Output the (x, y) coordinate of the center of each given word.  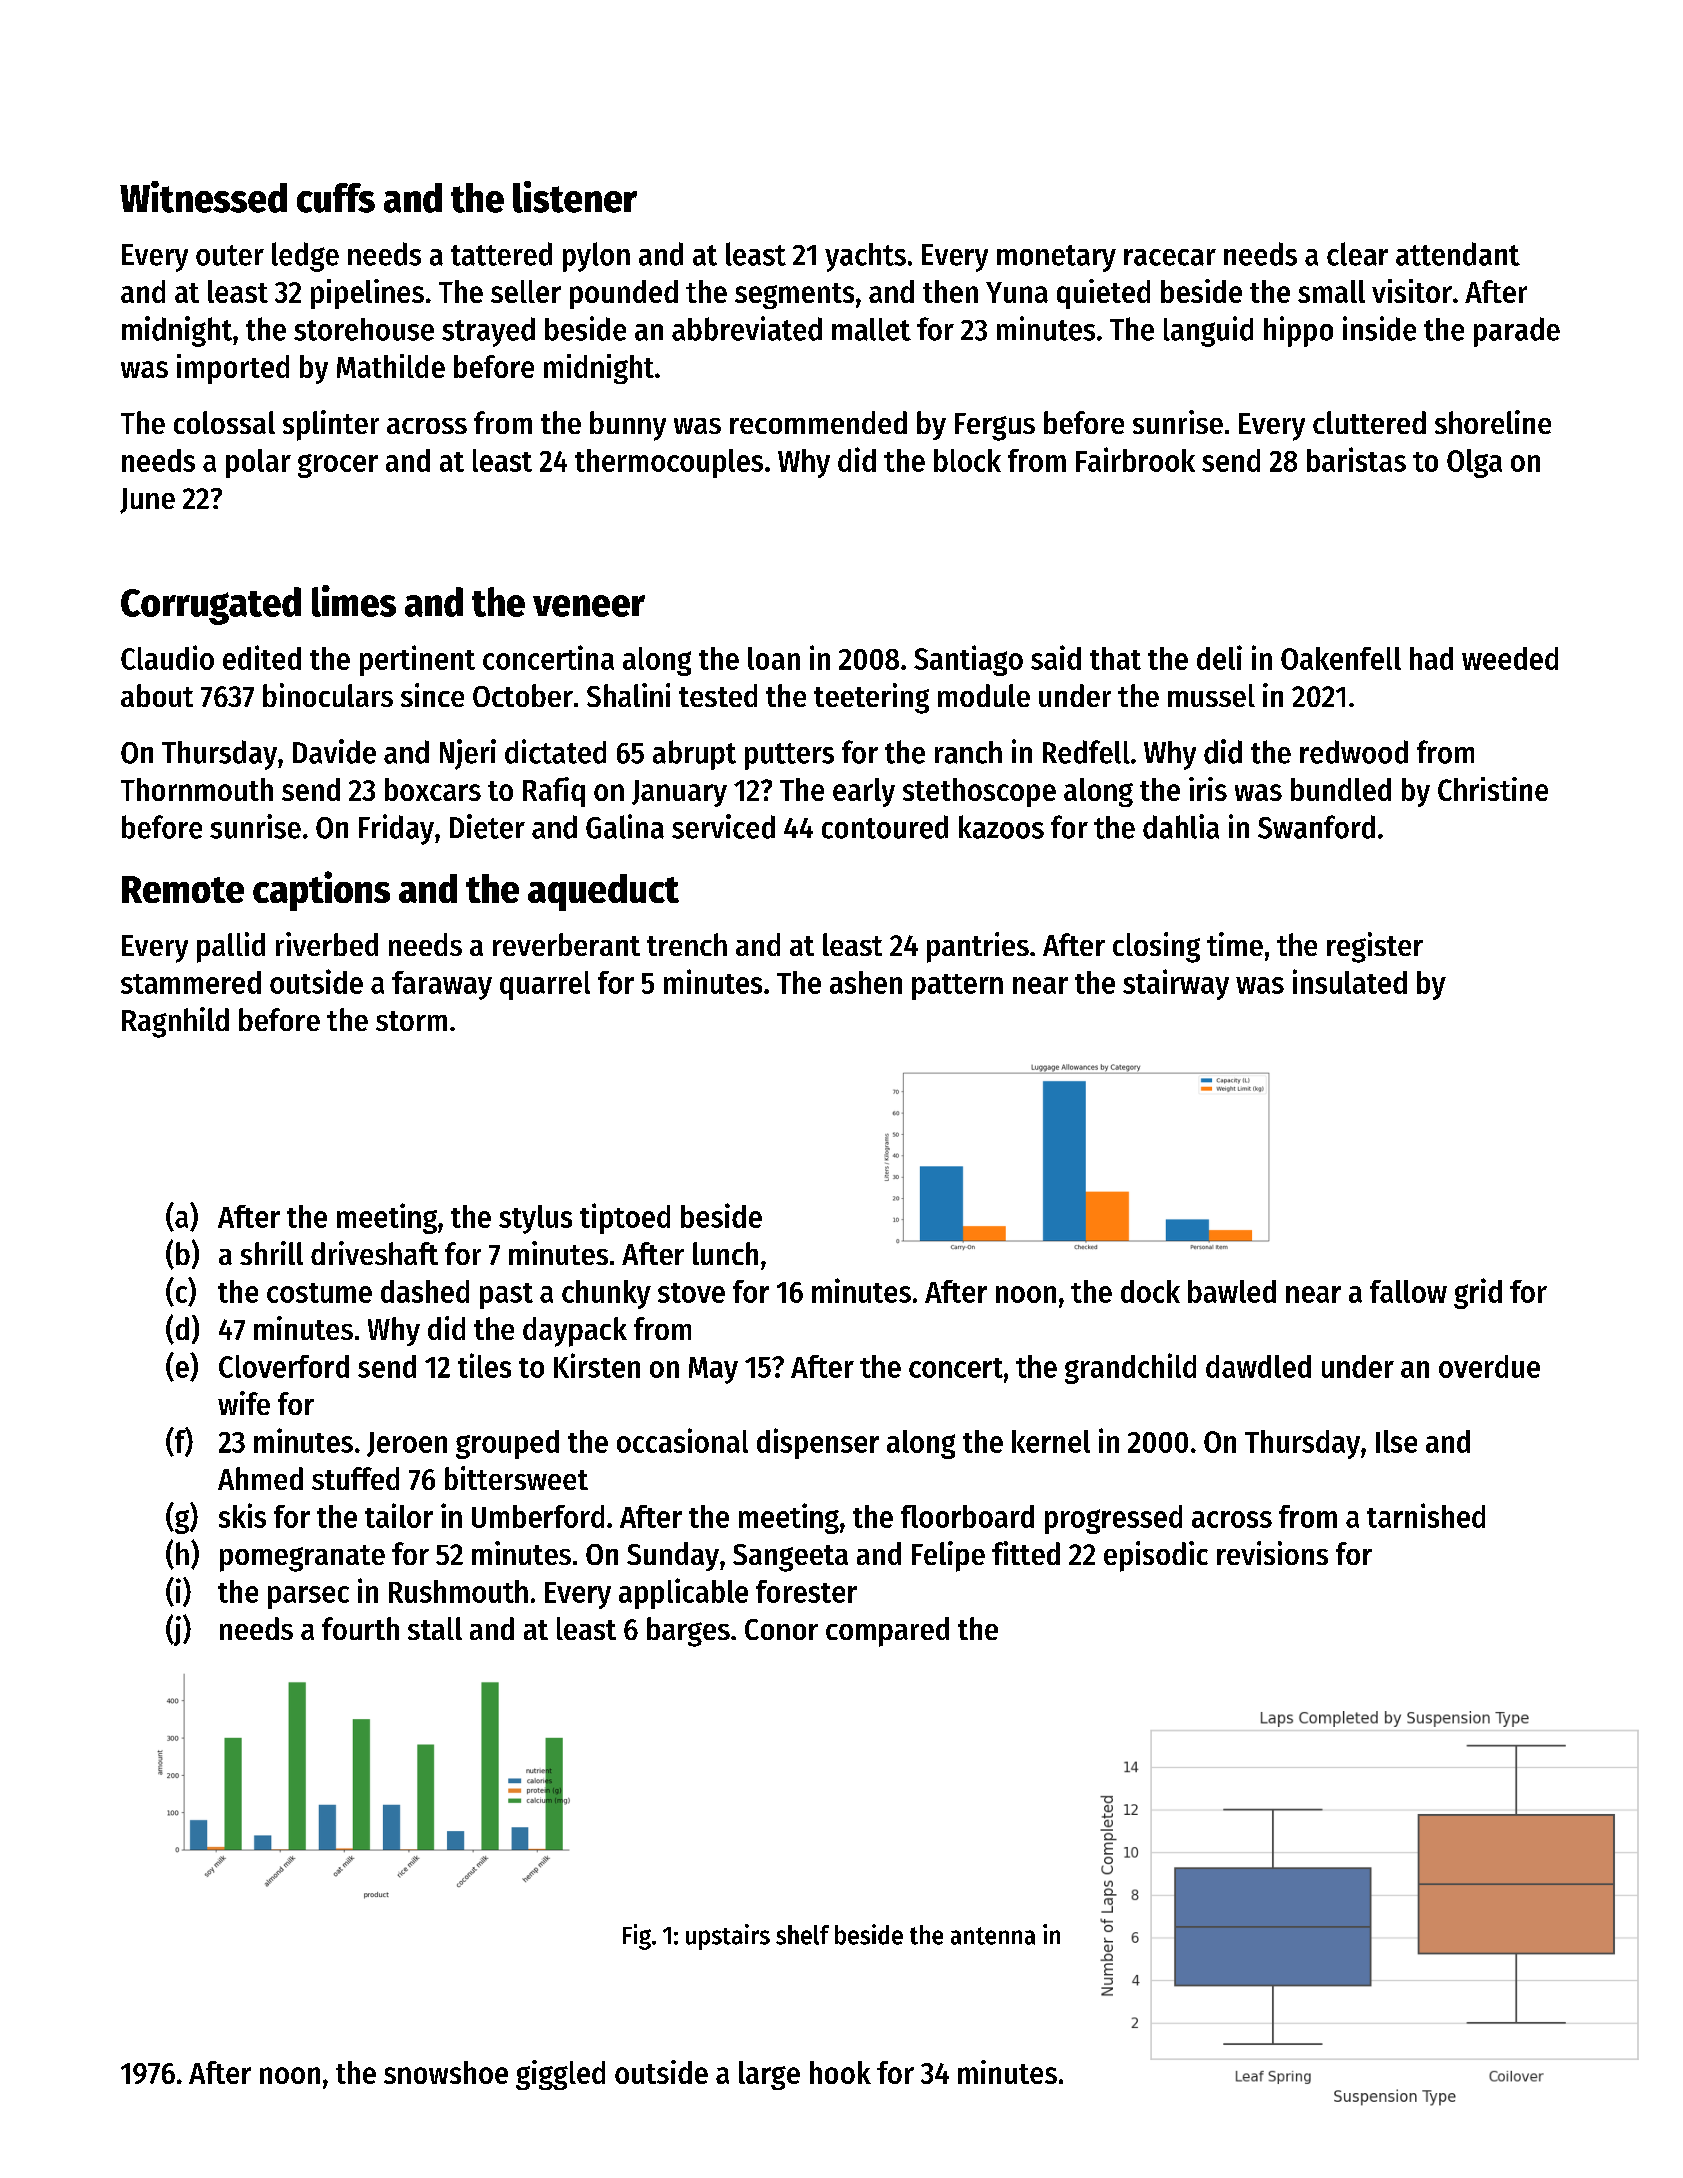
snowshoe (446, 2072)
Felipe (948, 1556)
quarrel (545, 985)
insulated (1350, 981)
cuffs (336, 198)
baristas (1356, 459)
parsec (308, 1597)
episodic (1156, 1556)
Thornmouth (197, 789)
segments (794, 296)
